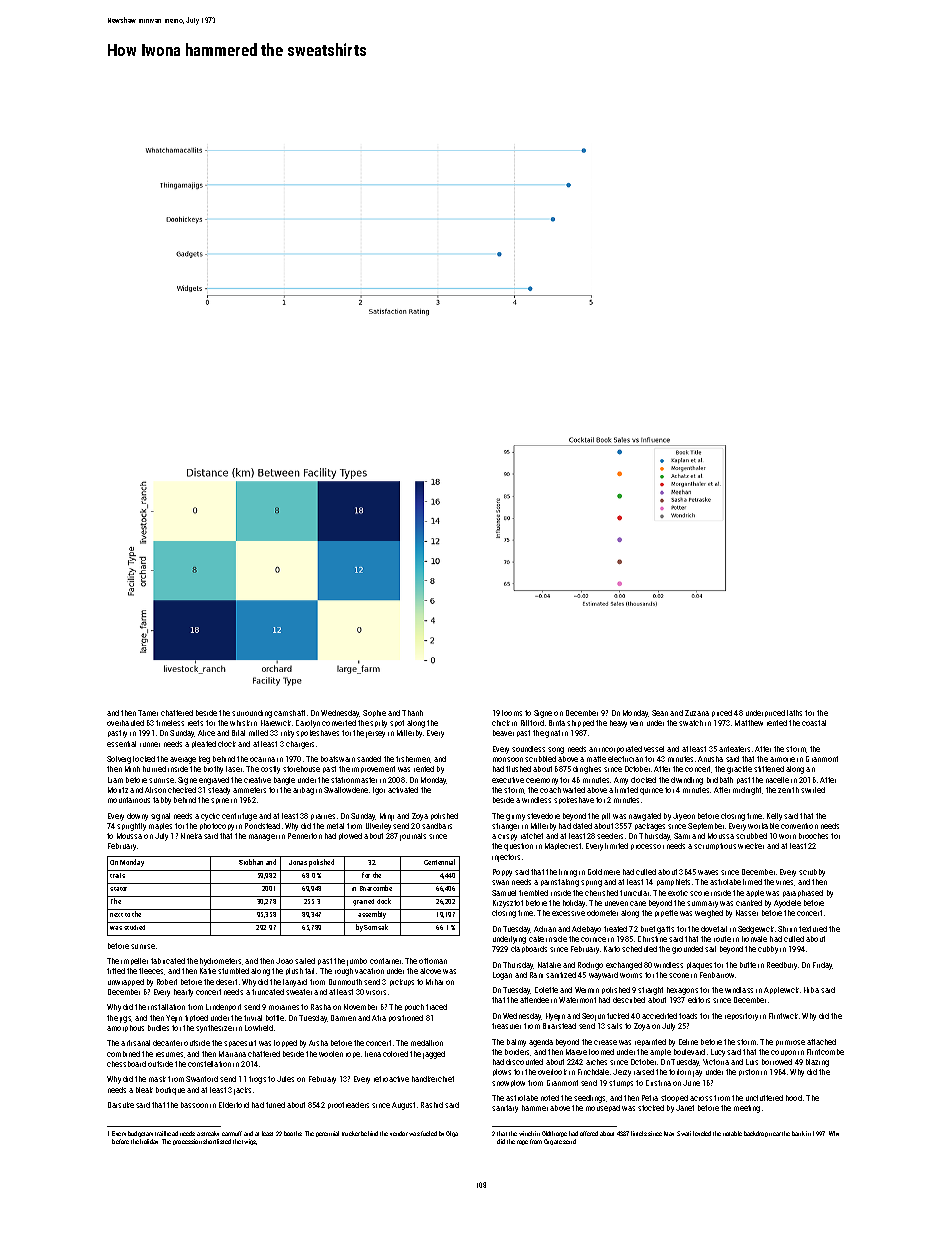 The image size is (952, 1233). I want to click on installation, so click(166, 1007).
